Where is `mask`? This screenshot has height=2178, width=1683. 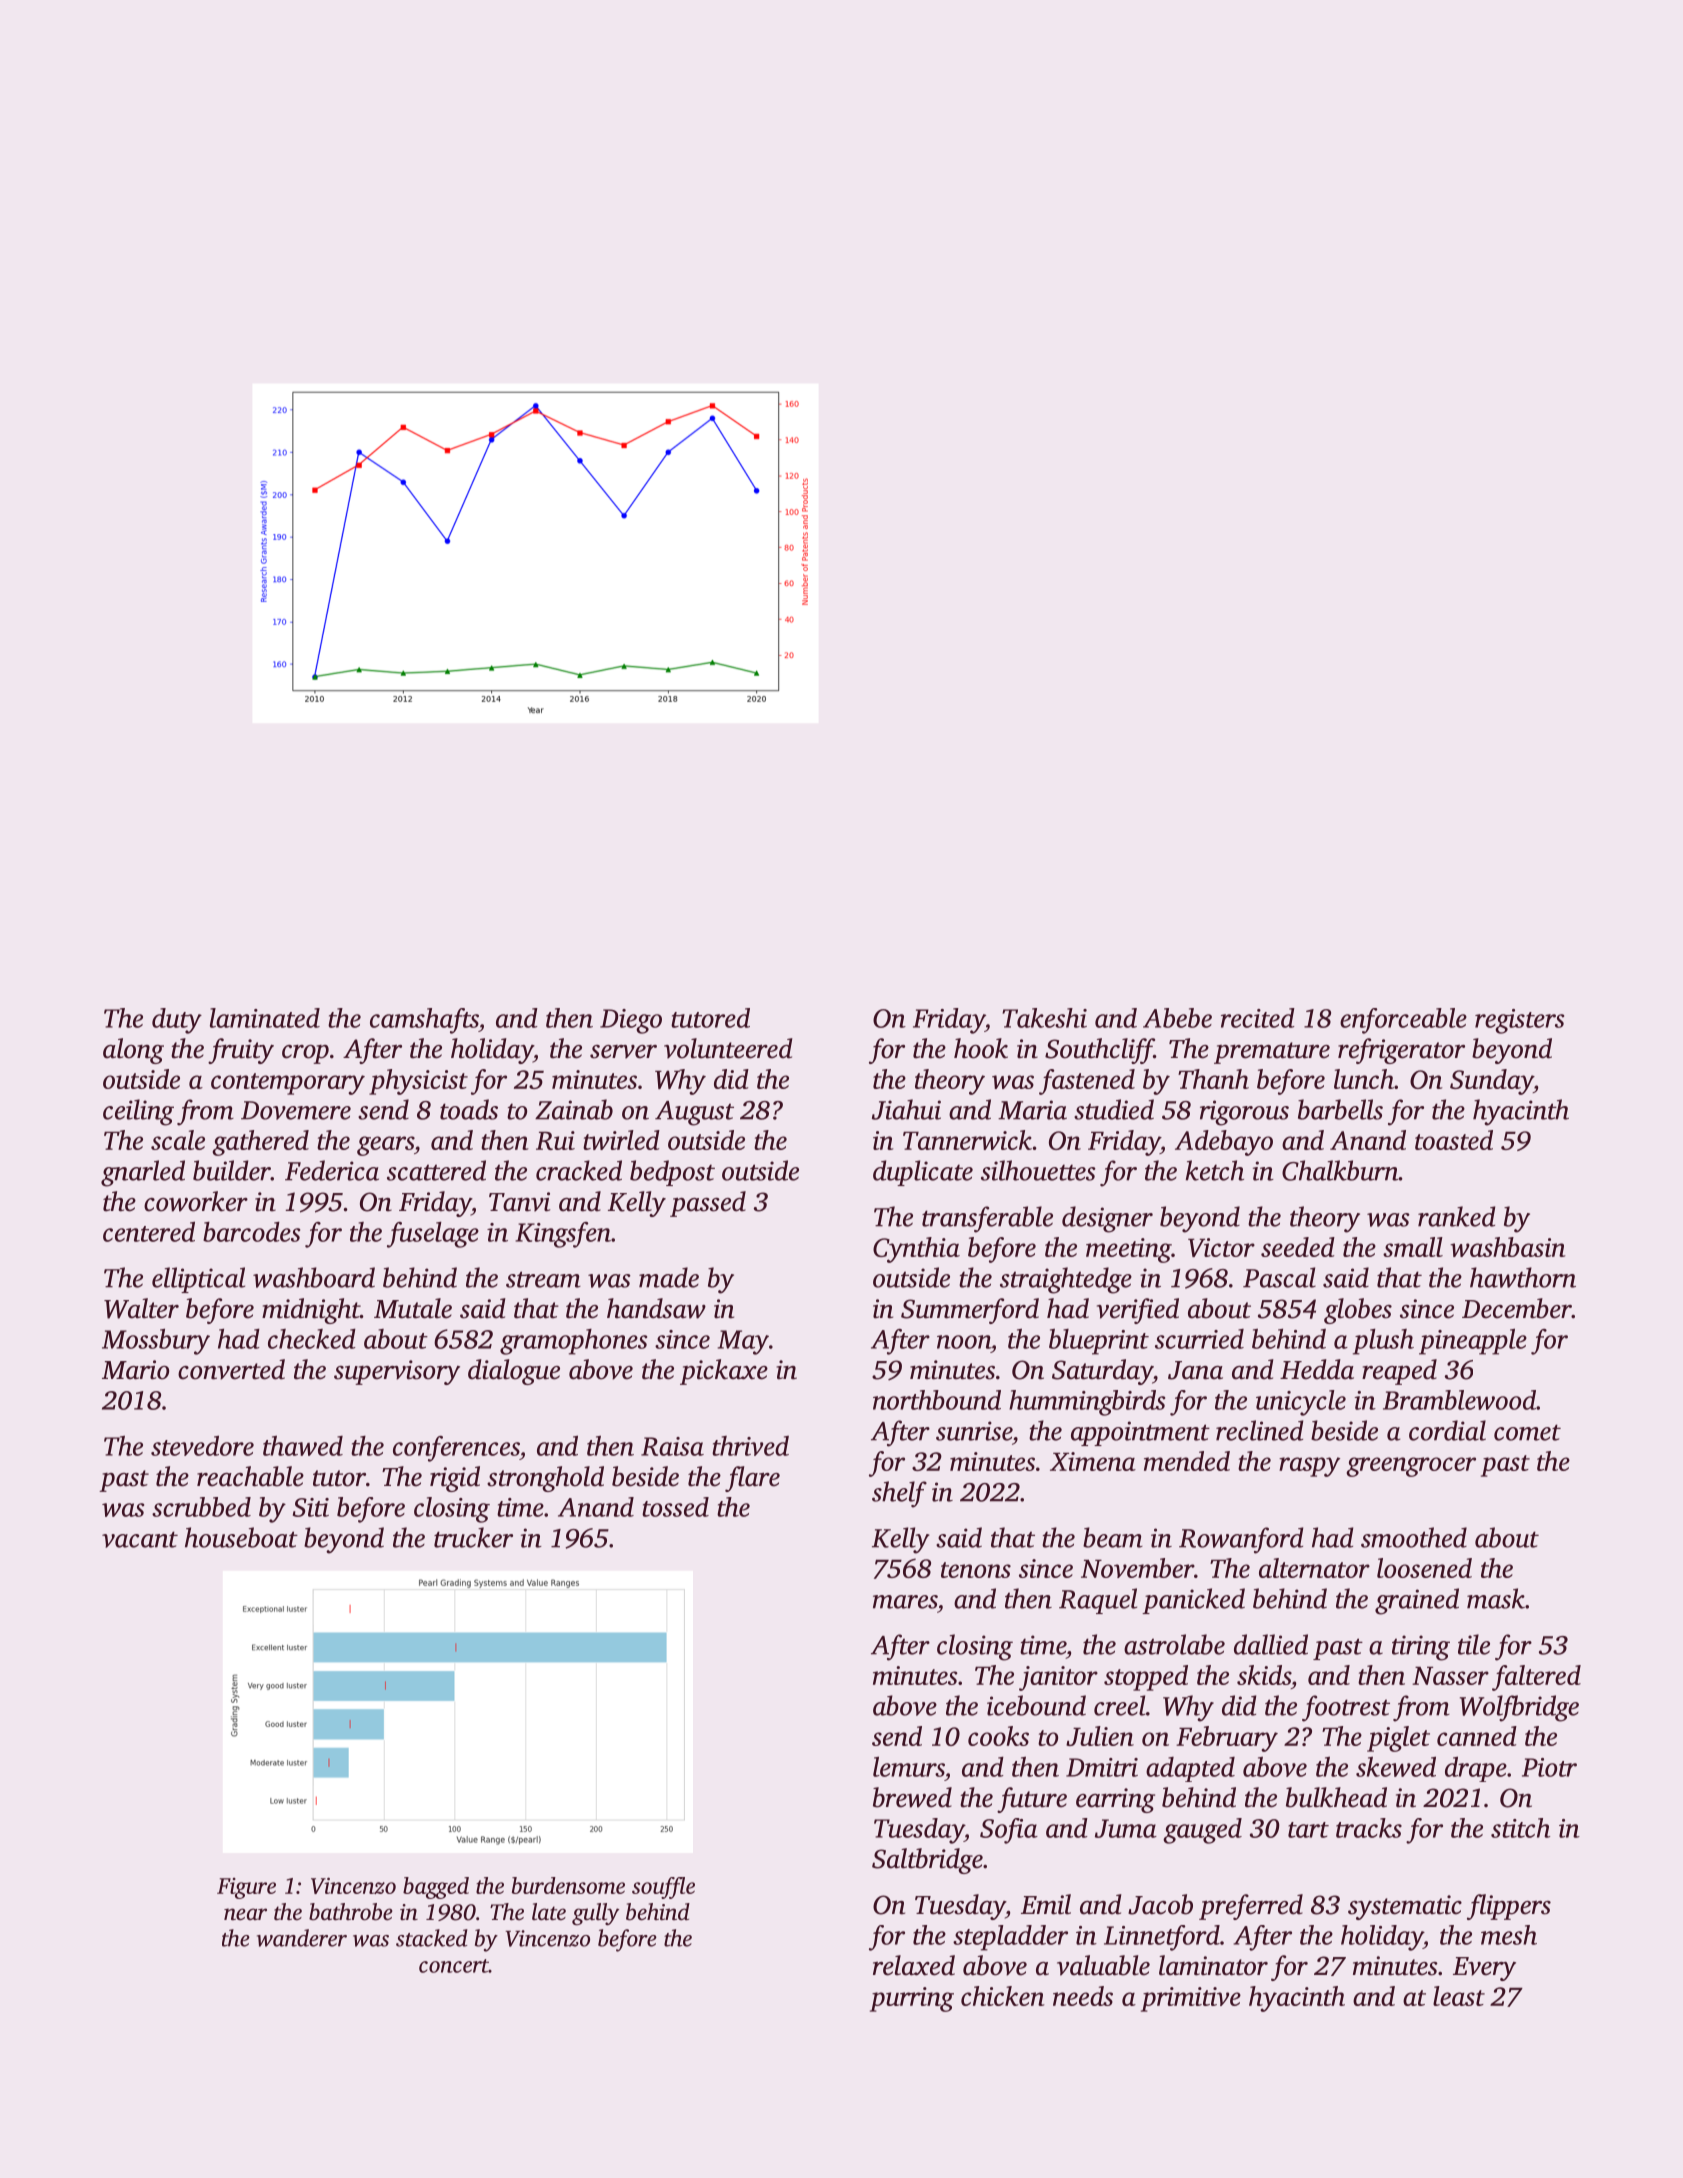
mask is located at coordinates (1496, 1598).
